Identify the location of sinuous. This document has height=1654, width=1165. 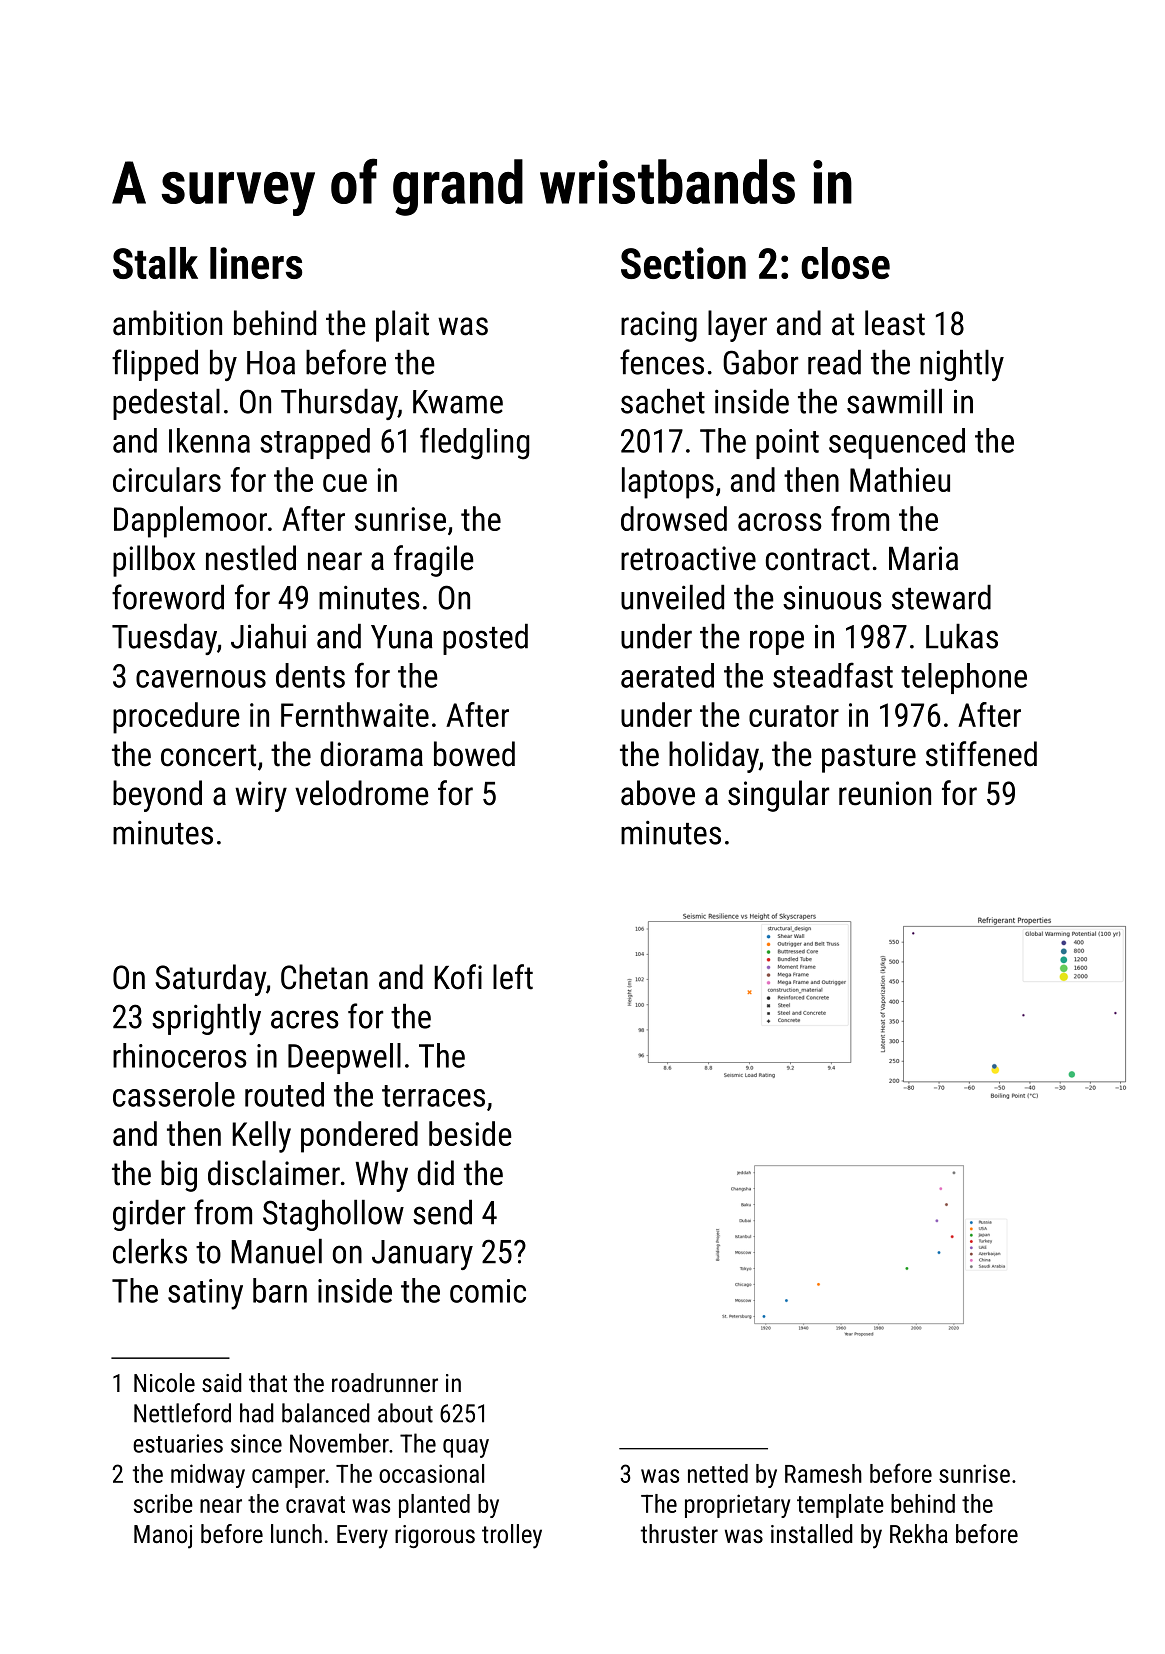
(832, 597).
